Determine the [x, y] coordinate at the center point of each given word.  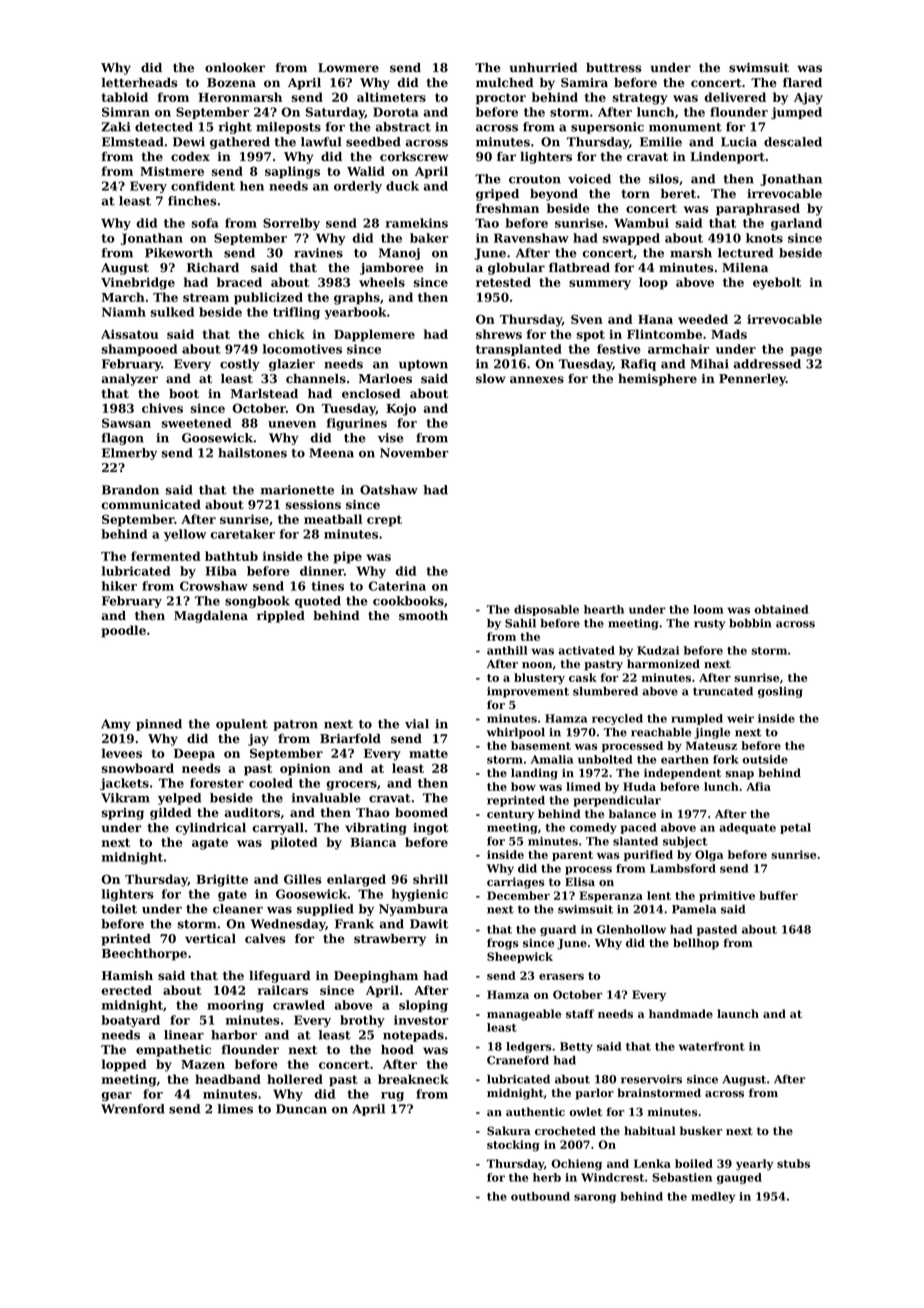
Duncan [301, 1109]
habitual [649, 1130]
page [806, 352]
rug [392, 1097]
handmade [681, 1013]
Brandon [130, 490]
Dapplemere [374, 335]
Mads [729, 334]
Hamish [127, 976]
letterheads [139, 83]
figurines [357, 424]
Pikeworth [179, 253]
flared [802, 83]
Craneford [518, 1060]
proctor [501, 99]
